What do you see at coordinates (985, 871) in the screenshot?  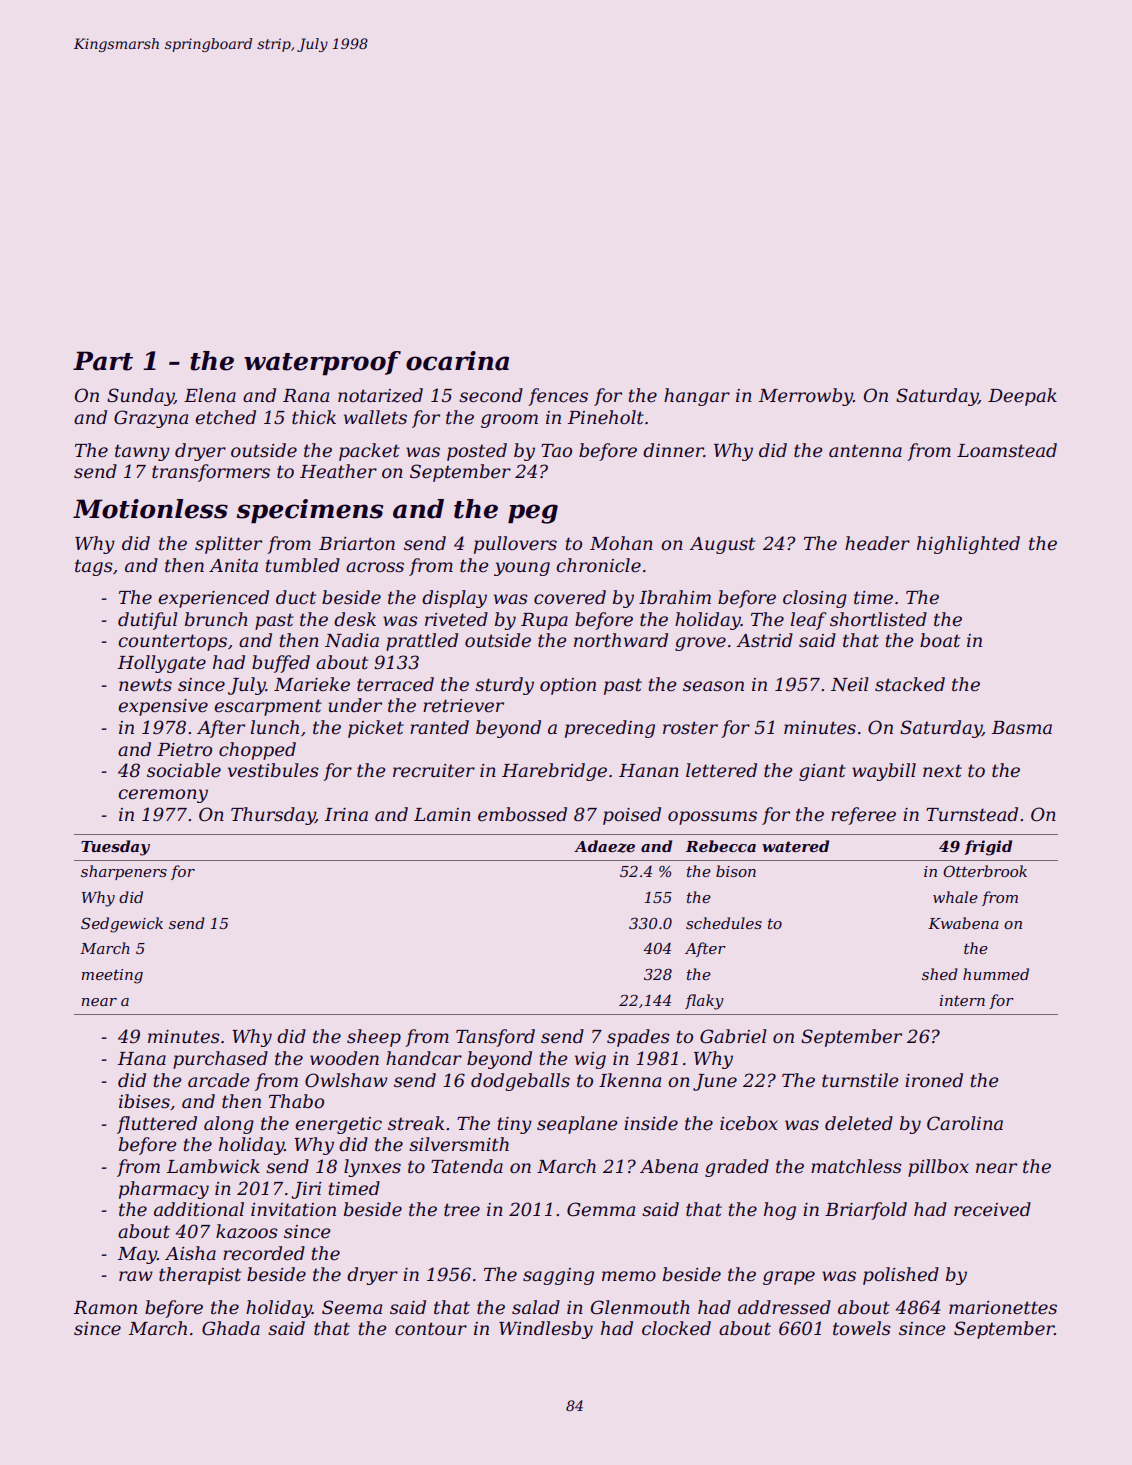 I see `Otterbrook` at bounding box center [985, 871].
